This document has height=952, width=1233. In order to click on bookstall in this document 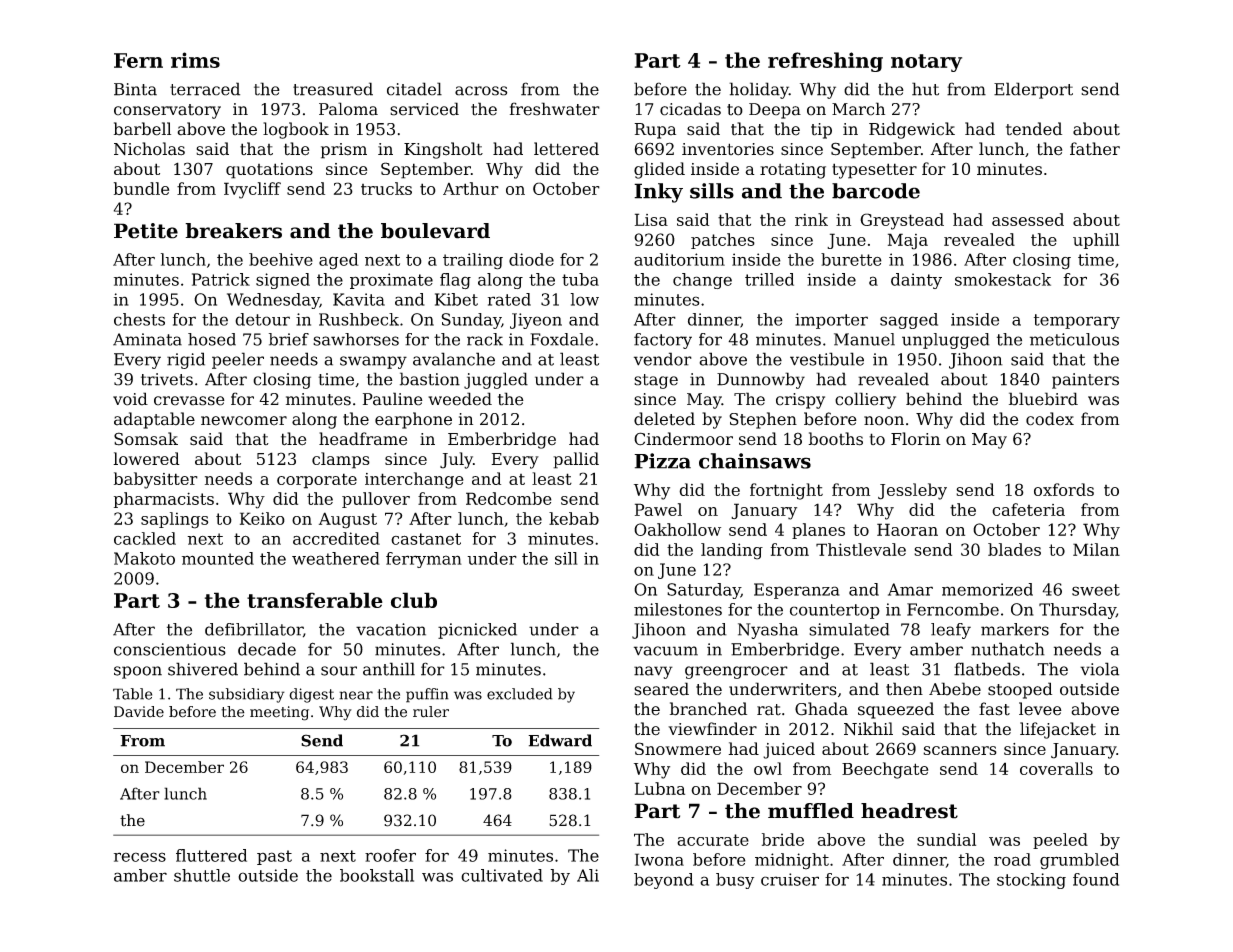, I will do `click(377, 875)`.
